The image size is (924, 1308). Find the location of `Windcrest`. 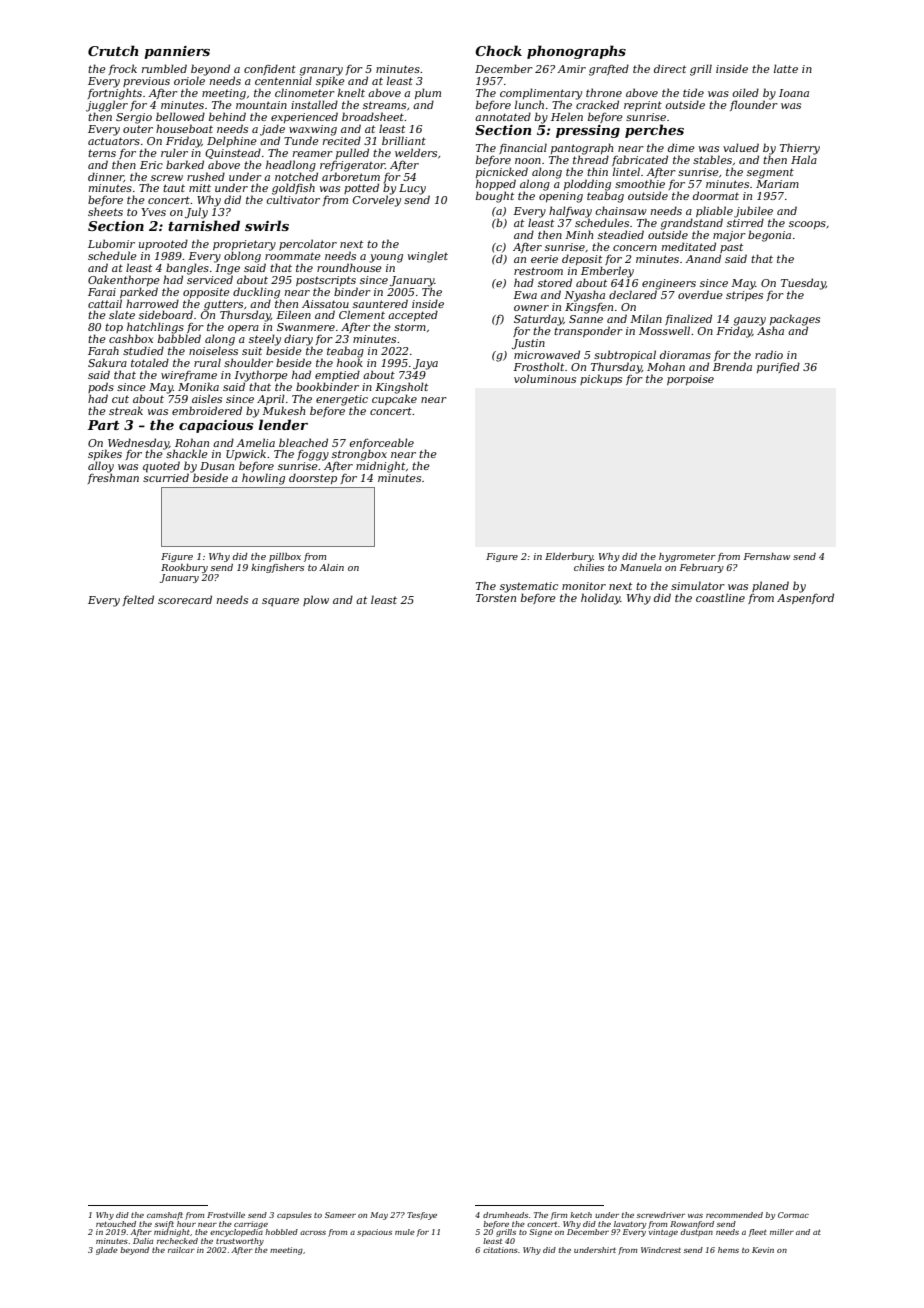

Windcrest is located at coordinates (661, 1250).
